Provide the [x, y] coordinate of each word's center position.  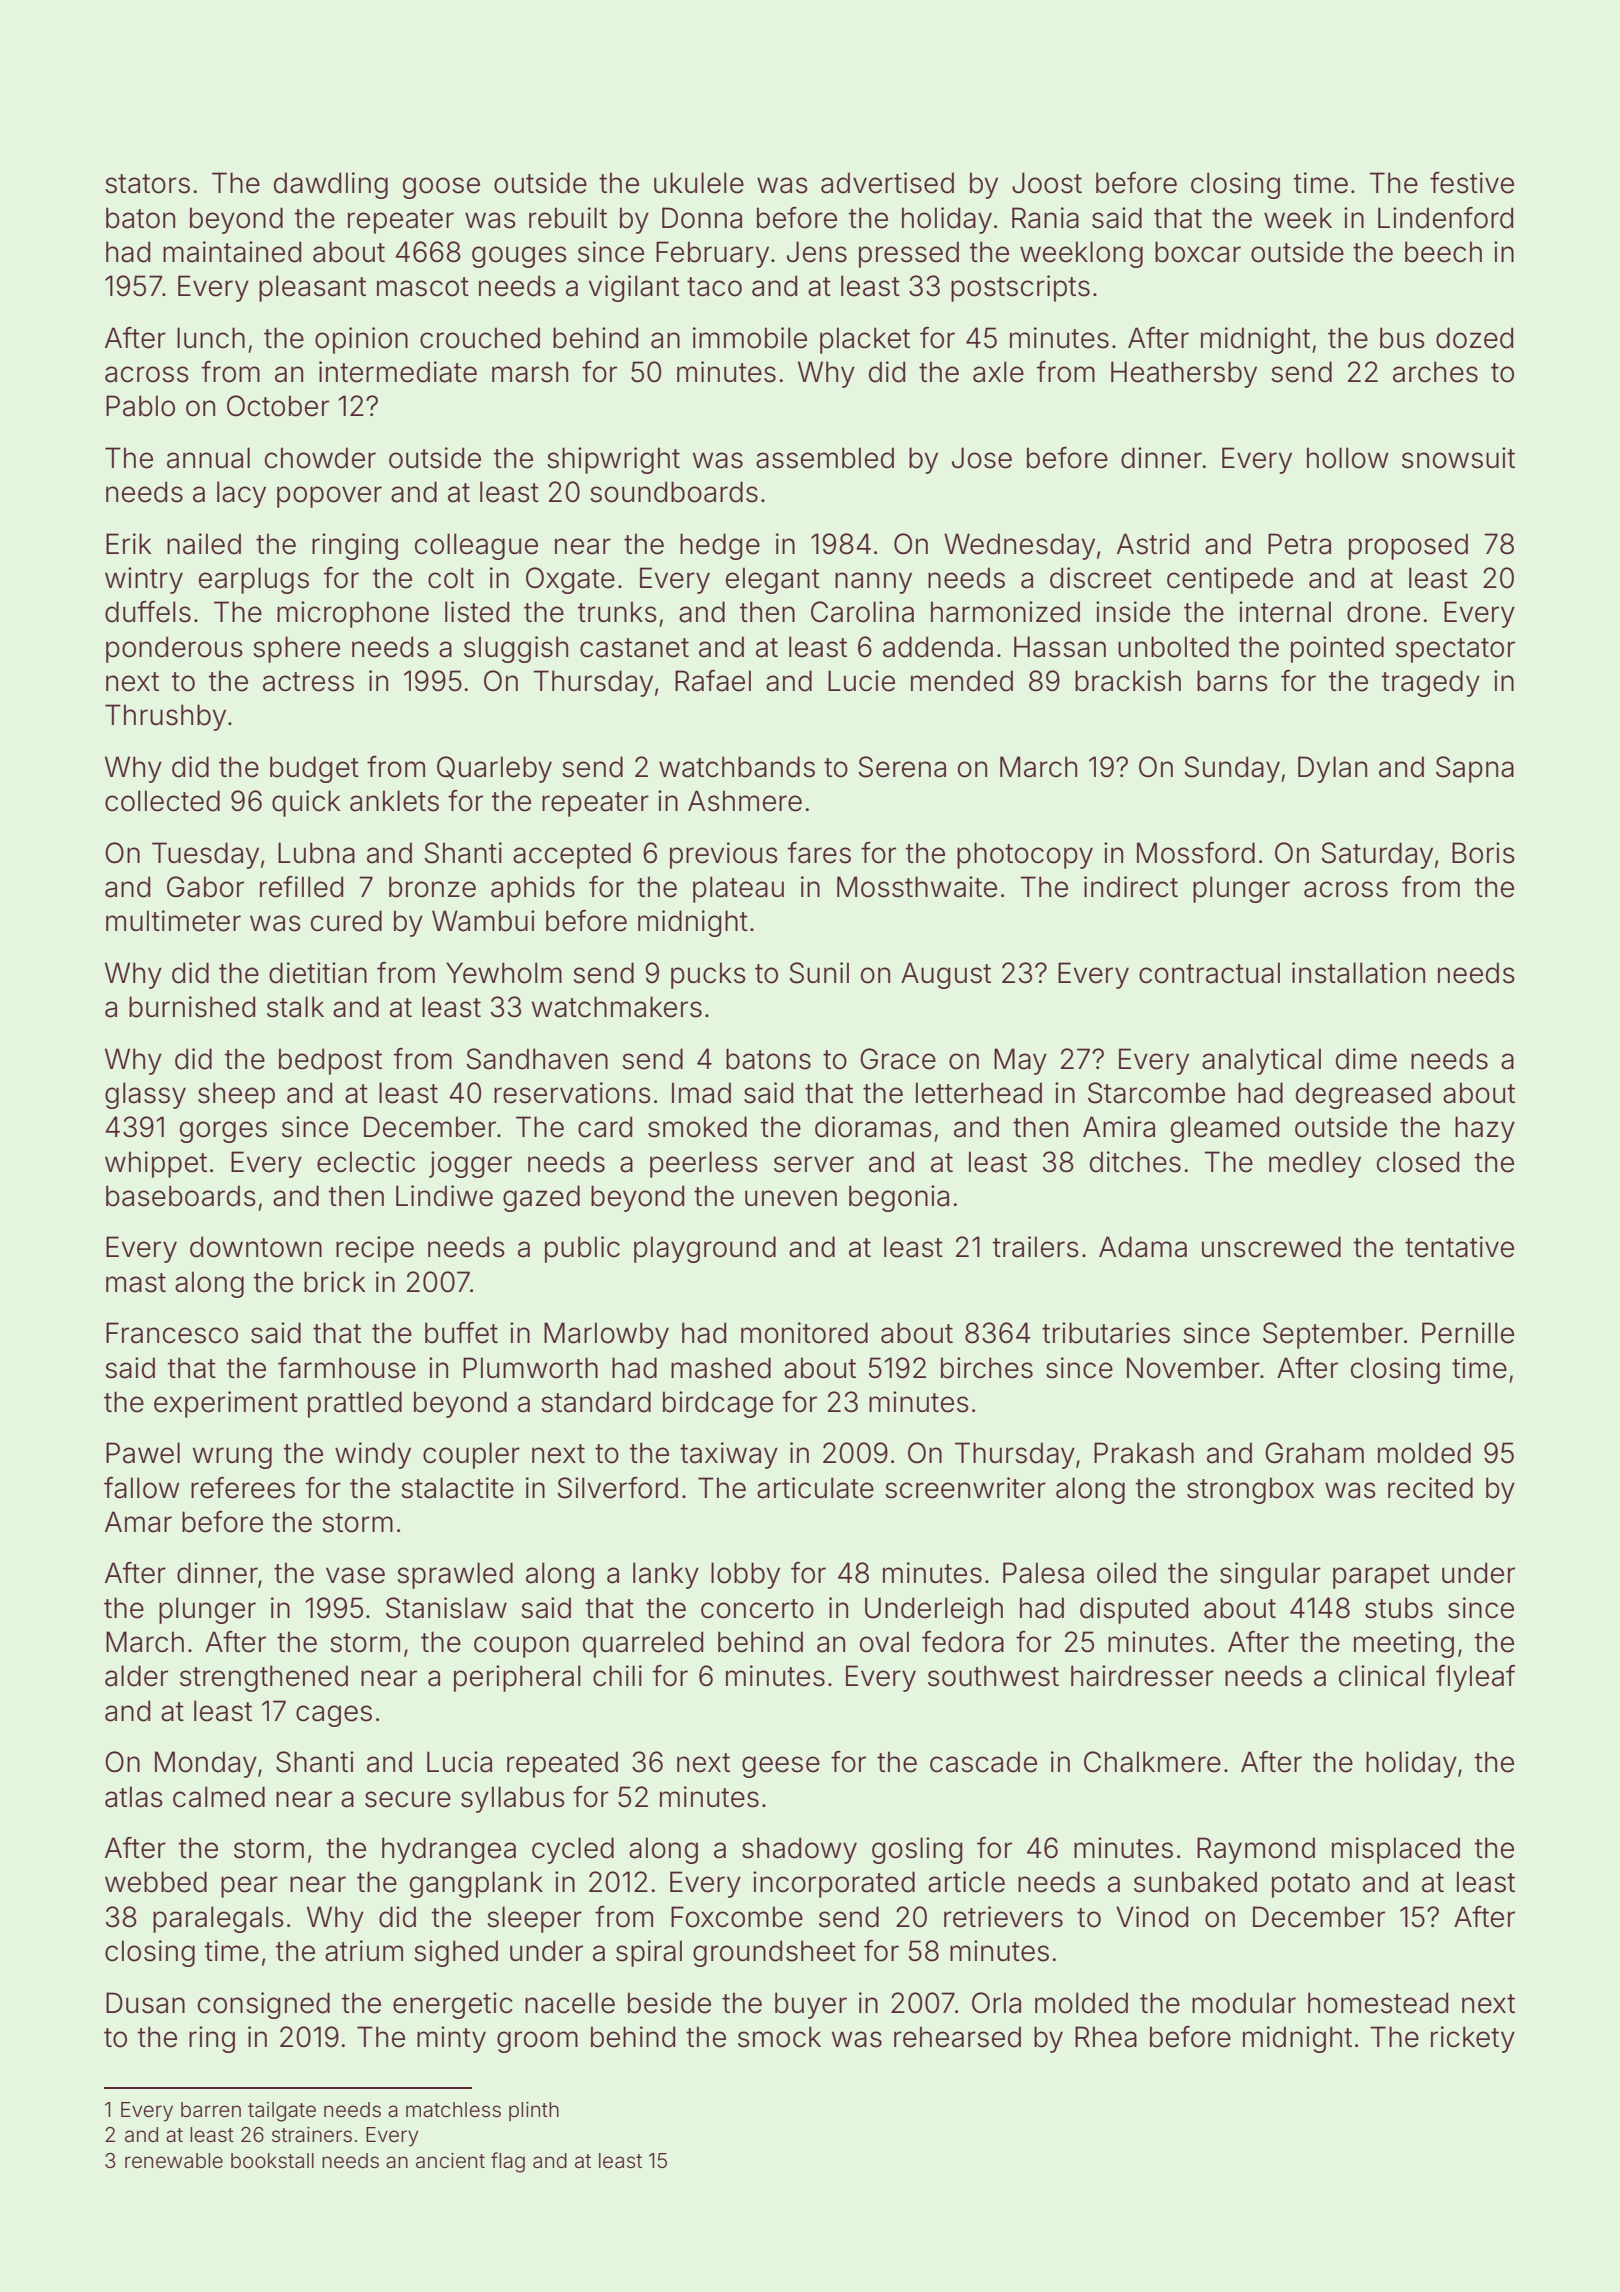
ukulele [699, 183]
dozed [1474, 338]
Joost [1047, 183]
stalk [295, 1007]
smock [779, 2037]
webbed [156, 1882]
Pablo [140, 406]
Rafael [713, 681]
